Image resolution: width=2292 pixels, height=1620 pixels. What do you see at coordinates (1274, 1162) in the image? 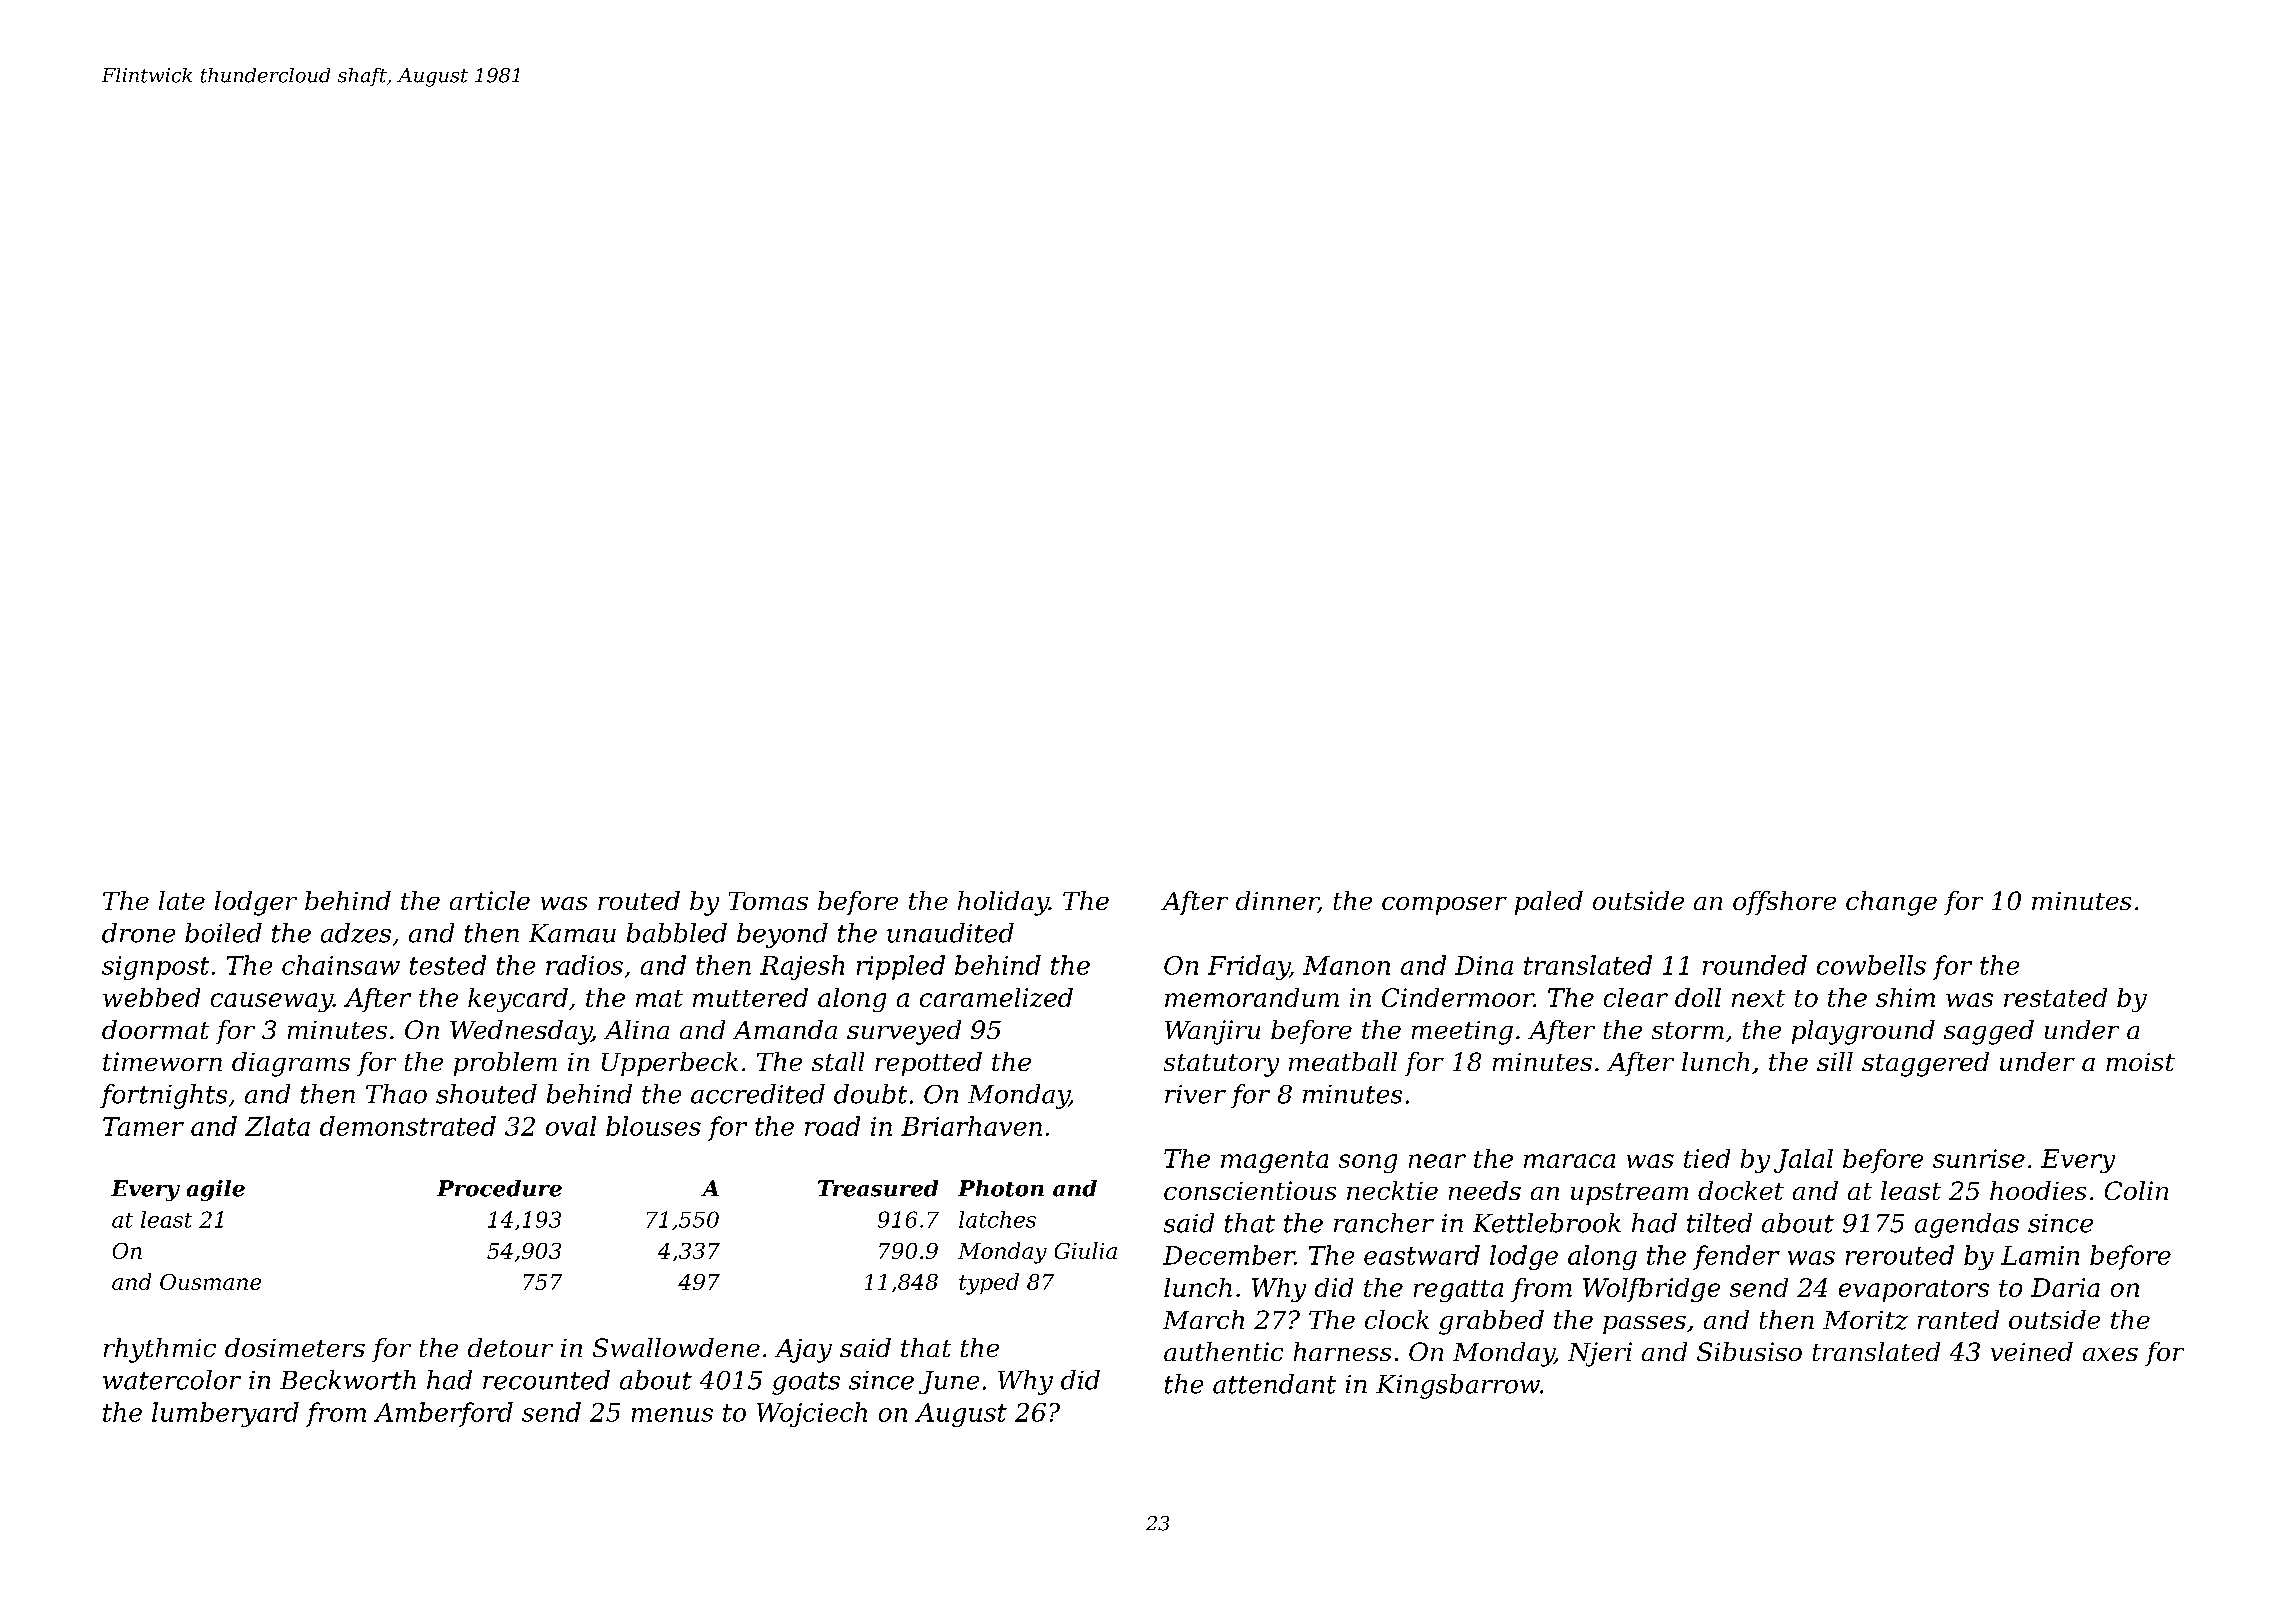
I see `magenta` at bounding box center [1274, 1162].
